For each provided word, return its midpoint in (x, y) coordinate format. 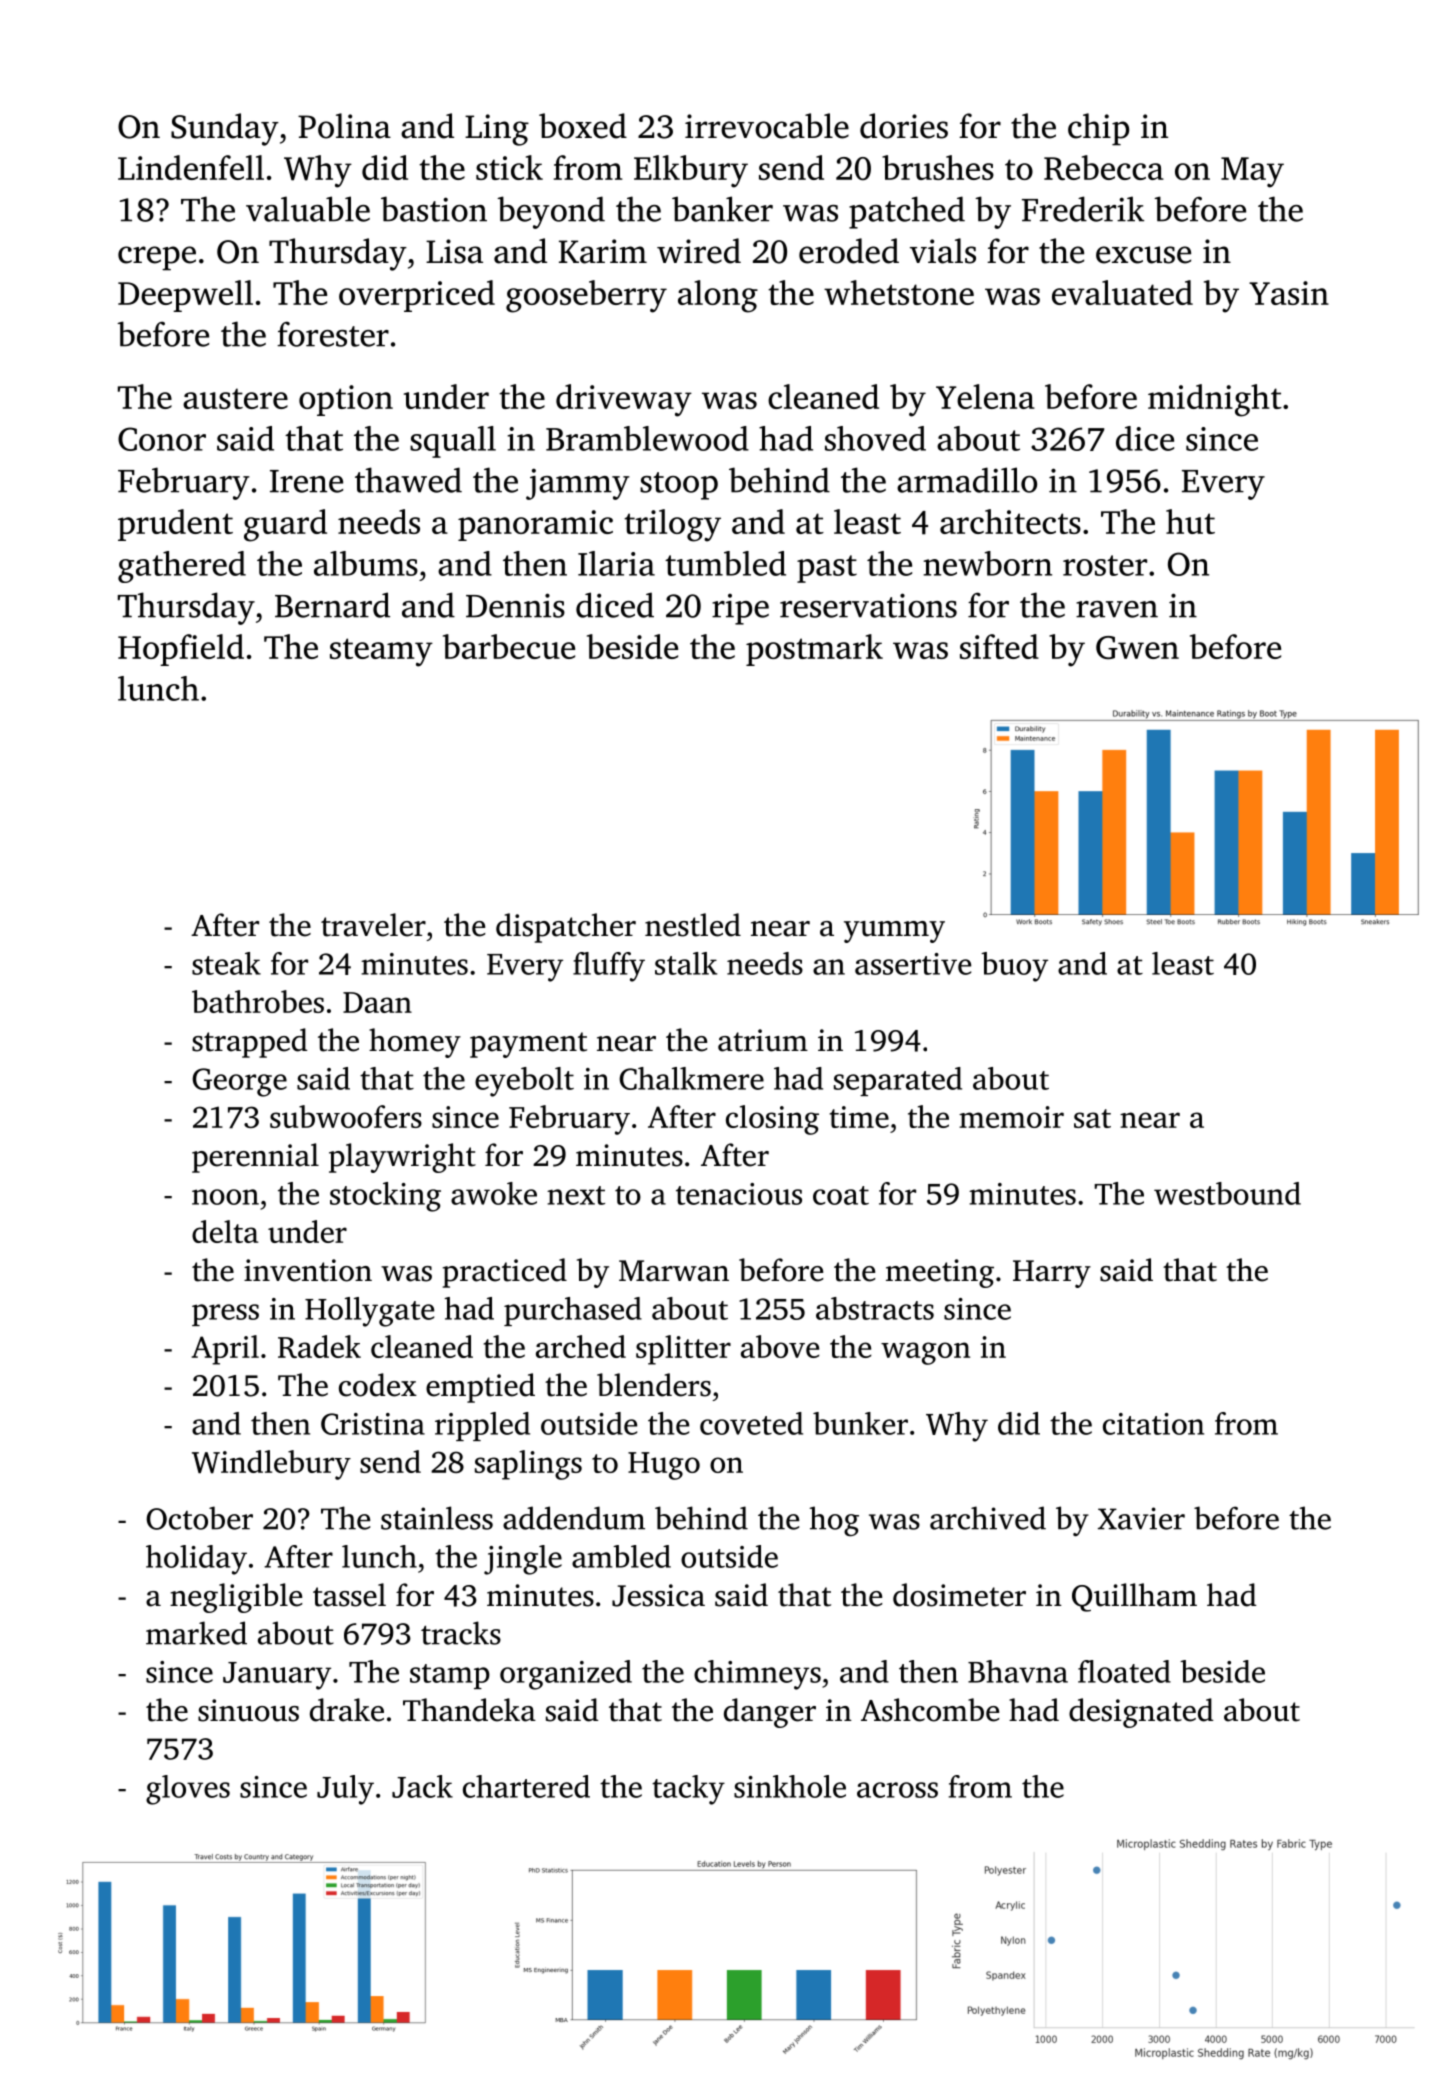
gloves (188, 1790)
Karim (603, 251)
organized (566, 1675)
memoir (1011, 1117)
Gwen (1137, 648)
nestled (693, 925)
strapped (250, 1043)
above (780, 1346)
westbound (1227, 1193)
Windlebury (271, 1465)
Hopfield (181, 650)
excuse (1143, 255)
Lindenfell (191, 167)
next (576, 1195)
